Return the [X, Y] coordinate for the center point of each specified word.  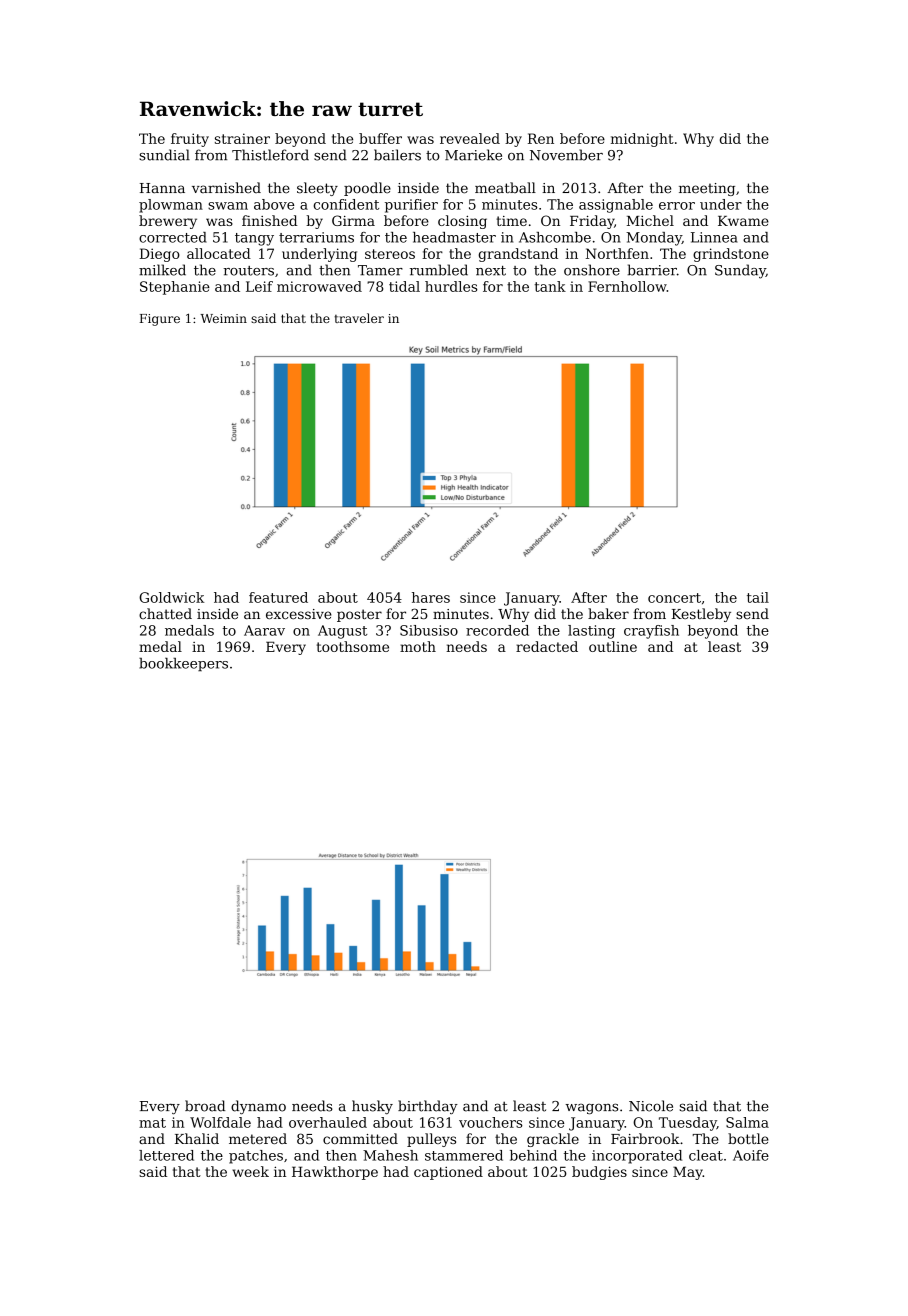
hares [431, 597]
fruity [190, 140]
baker [608, 613]
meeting [707, 189]
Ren [541, 138]
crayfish [651, 632]
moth [418, 646]
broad [205, 1106]
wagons [591, 1108]
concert [674, 598]
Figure [160, 320]
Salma [747, 1122]
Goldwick [171, 597]
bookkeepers [183, 664]
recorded [497, 630]
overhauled [328, 1122]
